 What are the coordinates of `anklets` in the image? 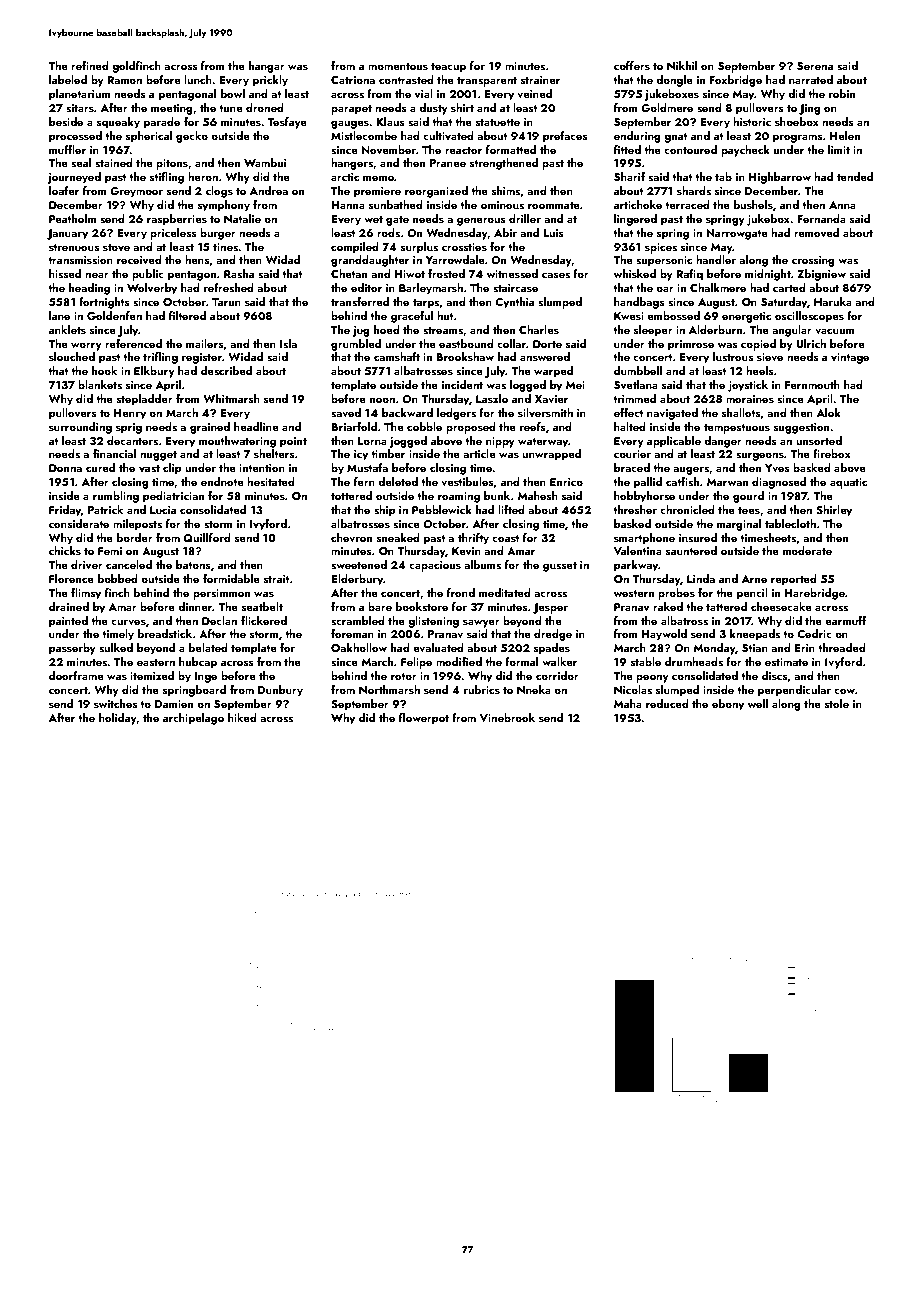 It's located at (67, 329).
